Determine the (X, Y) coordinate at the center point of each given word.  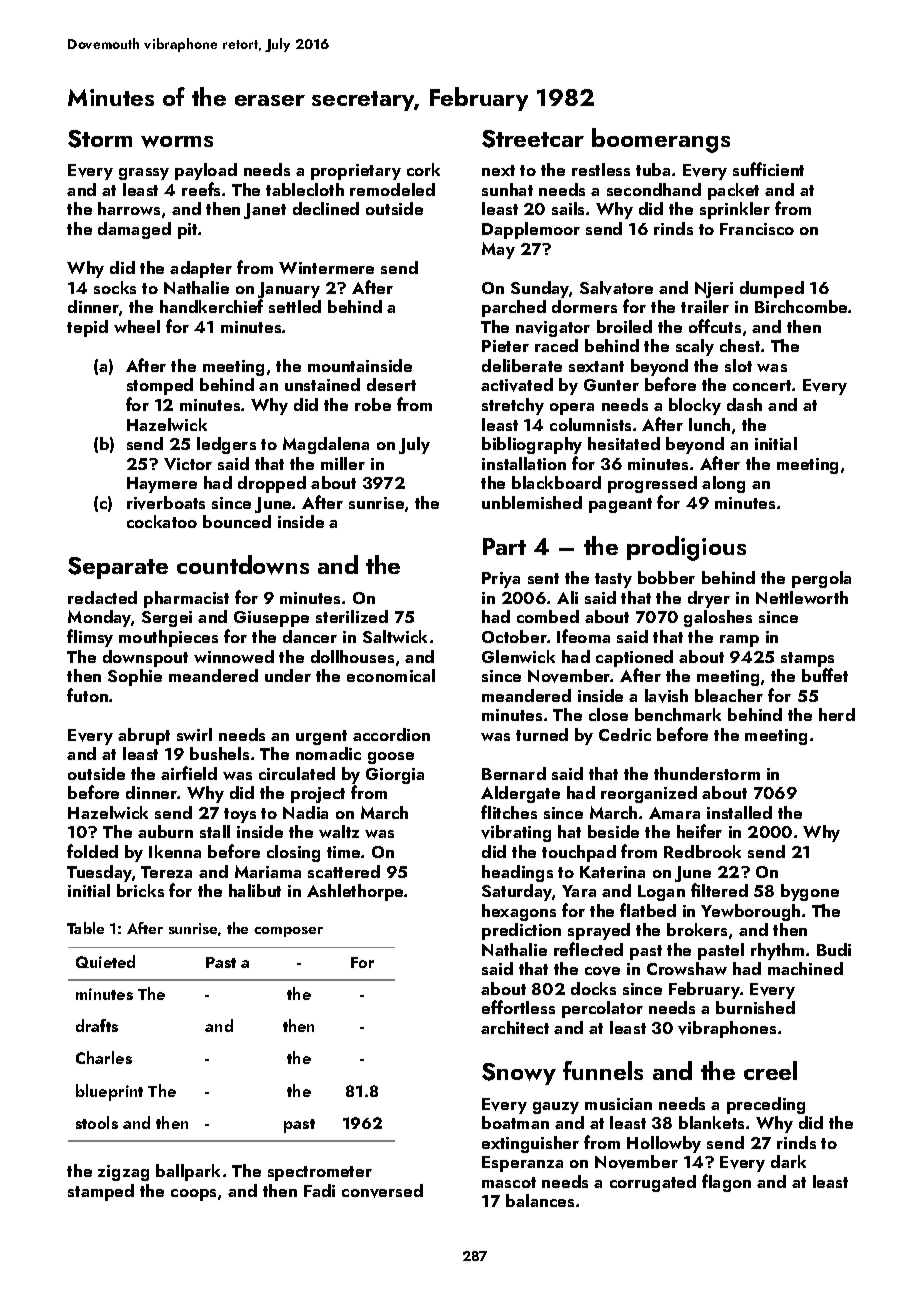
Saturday (517, 892)
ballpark (188, 1172)
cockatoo (162, 521)
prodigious (686, 548)
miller (343, 463)
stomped (160, 386)
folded (92, 851)
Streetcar (533, 139)
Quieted (105, 961)
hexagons (519, 912)
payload (206, 171)
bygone (810, 892)
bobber (666, 577)
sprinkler (735, 210)
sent (543, 578)
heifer (699, 831)
